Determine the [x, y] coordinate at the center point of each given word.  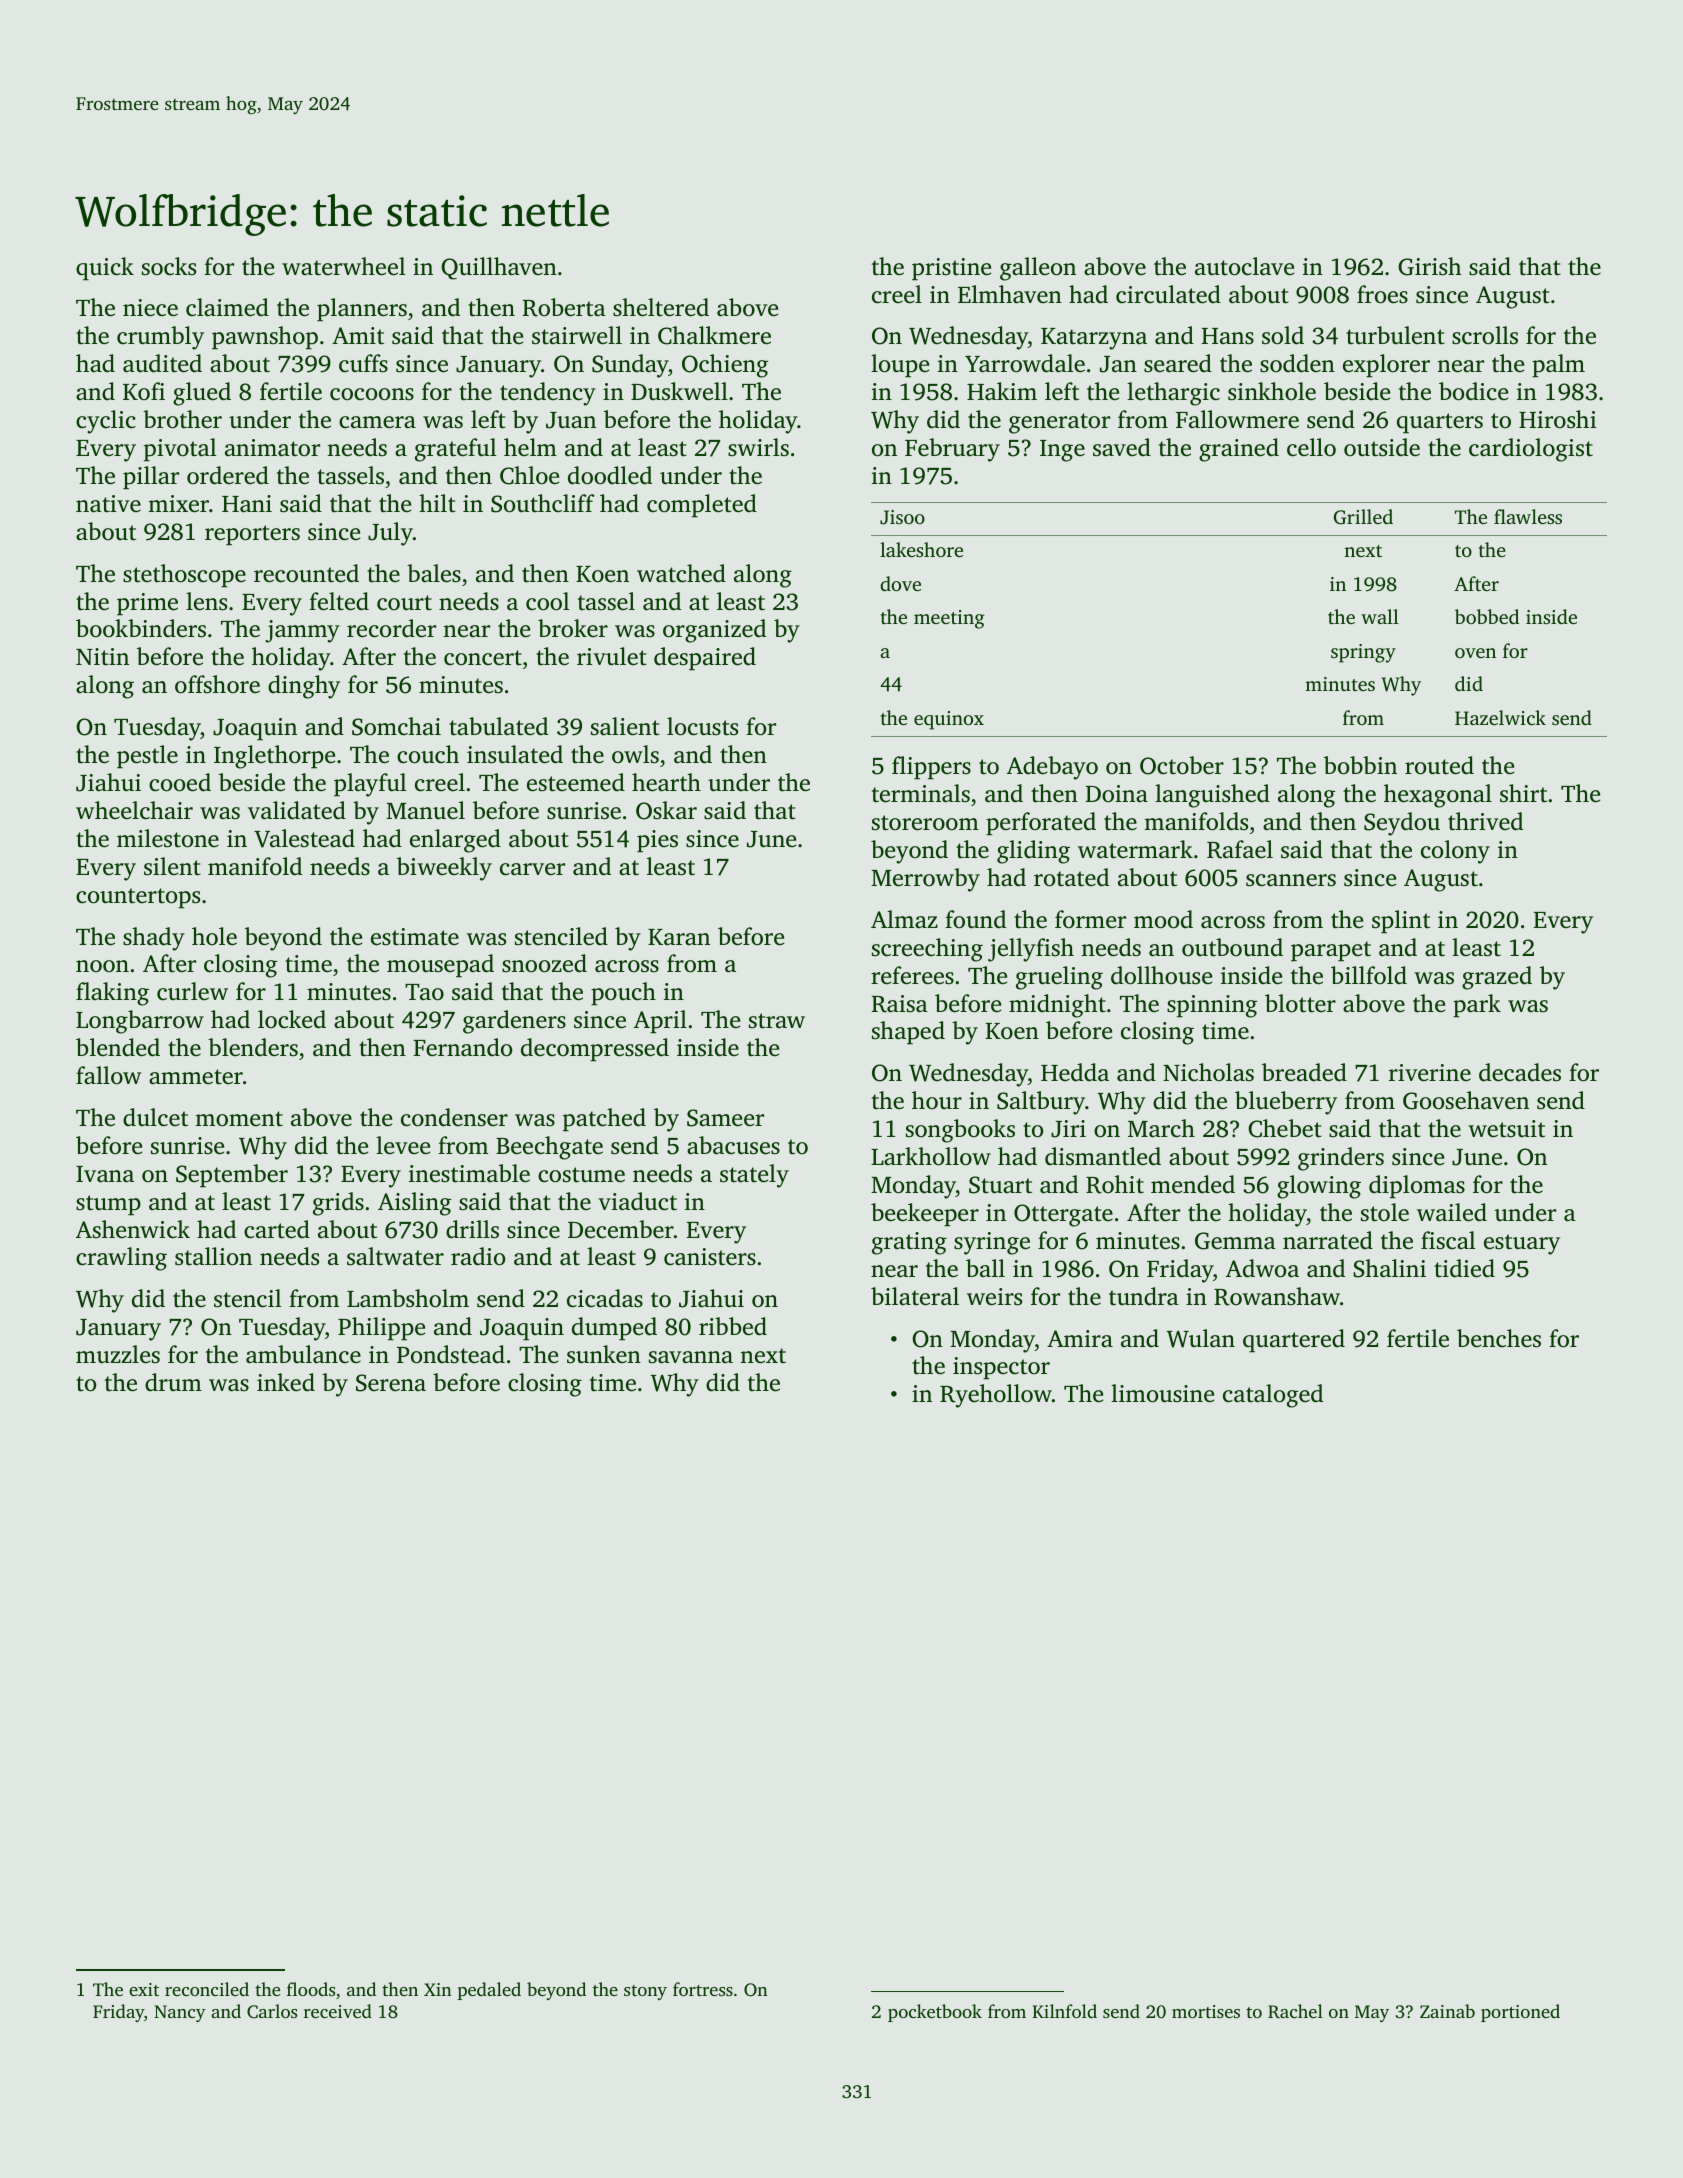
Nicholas [1208, 1072]
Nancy [180, 2013]
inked [286, 1382]
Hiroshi [1557, 419]
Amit [358, 336]
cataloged [1273, 1396]
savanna [691, 1357]
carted [277, 1229]
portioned [1520, 2013]
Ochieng [725, 366]
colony [1455, 852]
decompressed [595, 1050]
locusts [702, 726]
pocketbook [935, 2013]
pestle [147, 757]
